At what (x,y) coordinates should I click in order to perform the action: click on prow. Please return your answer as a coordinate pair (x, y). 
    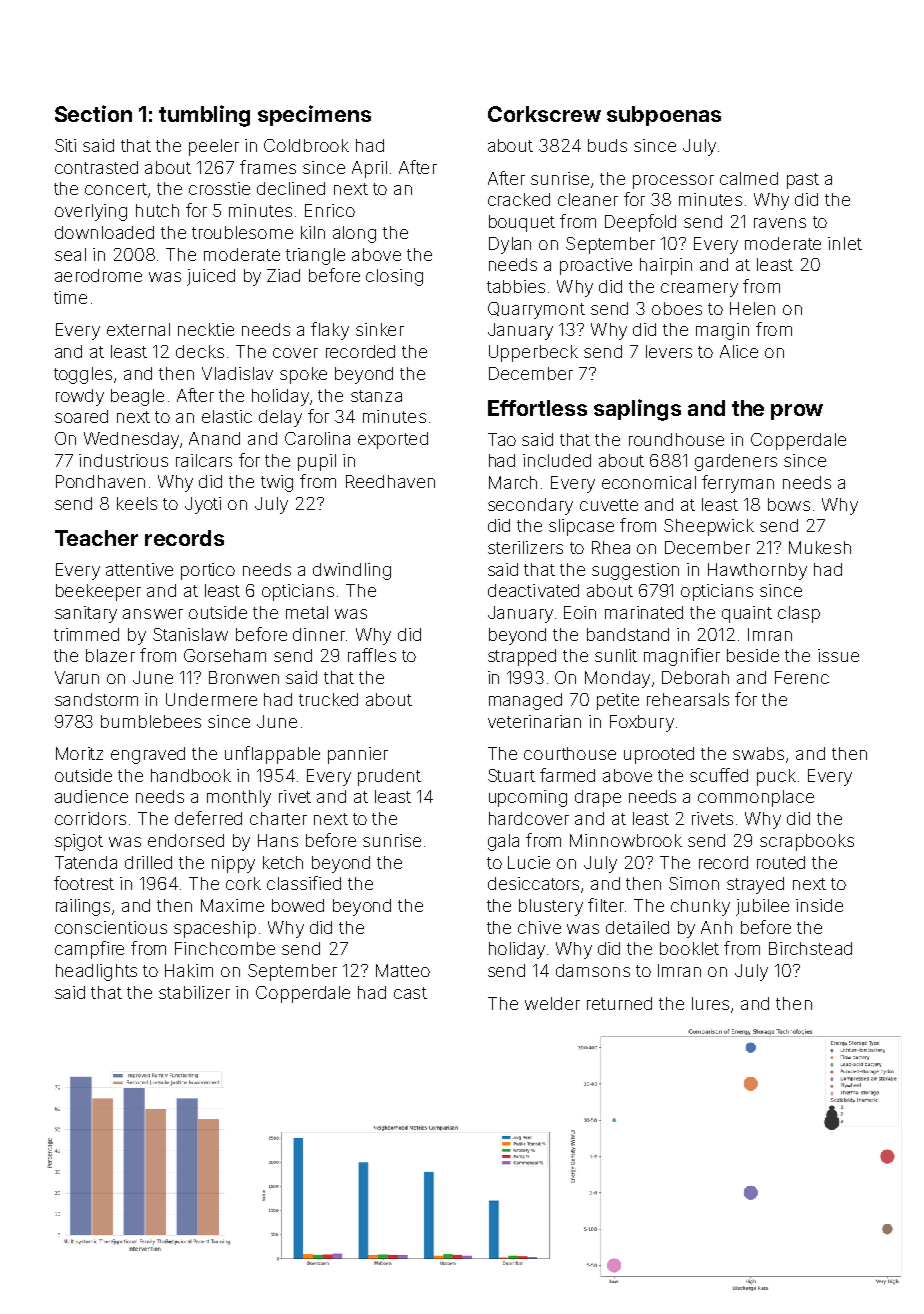
    Looking at the image, I should click on (797, 412).
